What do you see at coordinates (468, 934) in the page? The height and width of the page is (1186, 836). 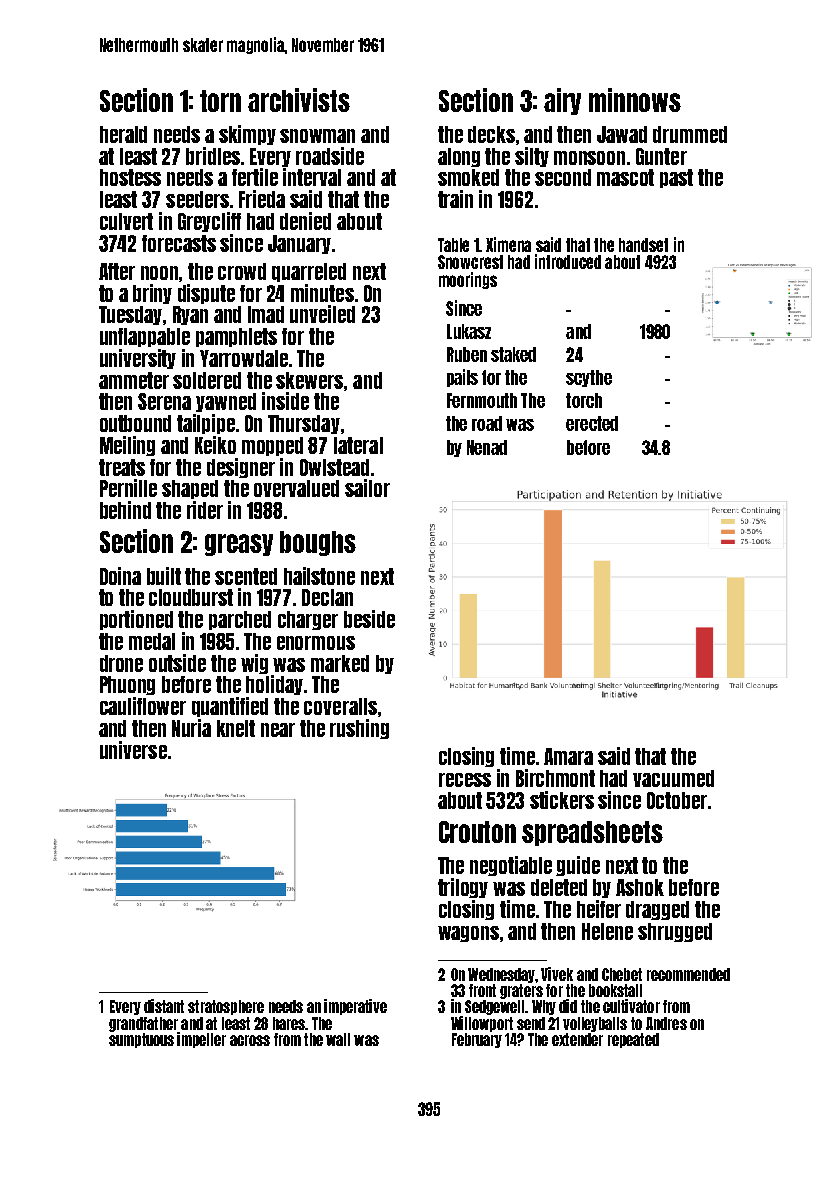 I see `wagons` at bounding box center [468, 934].
